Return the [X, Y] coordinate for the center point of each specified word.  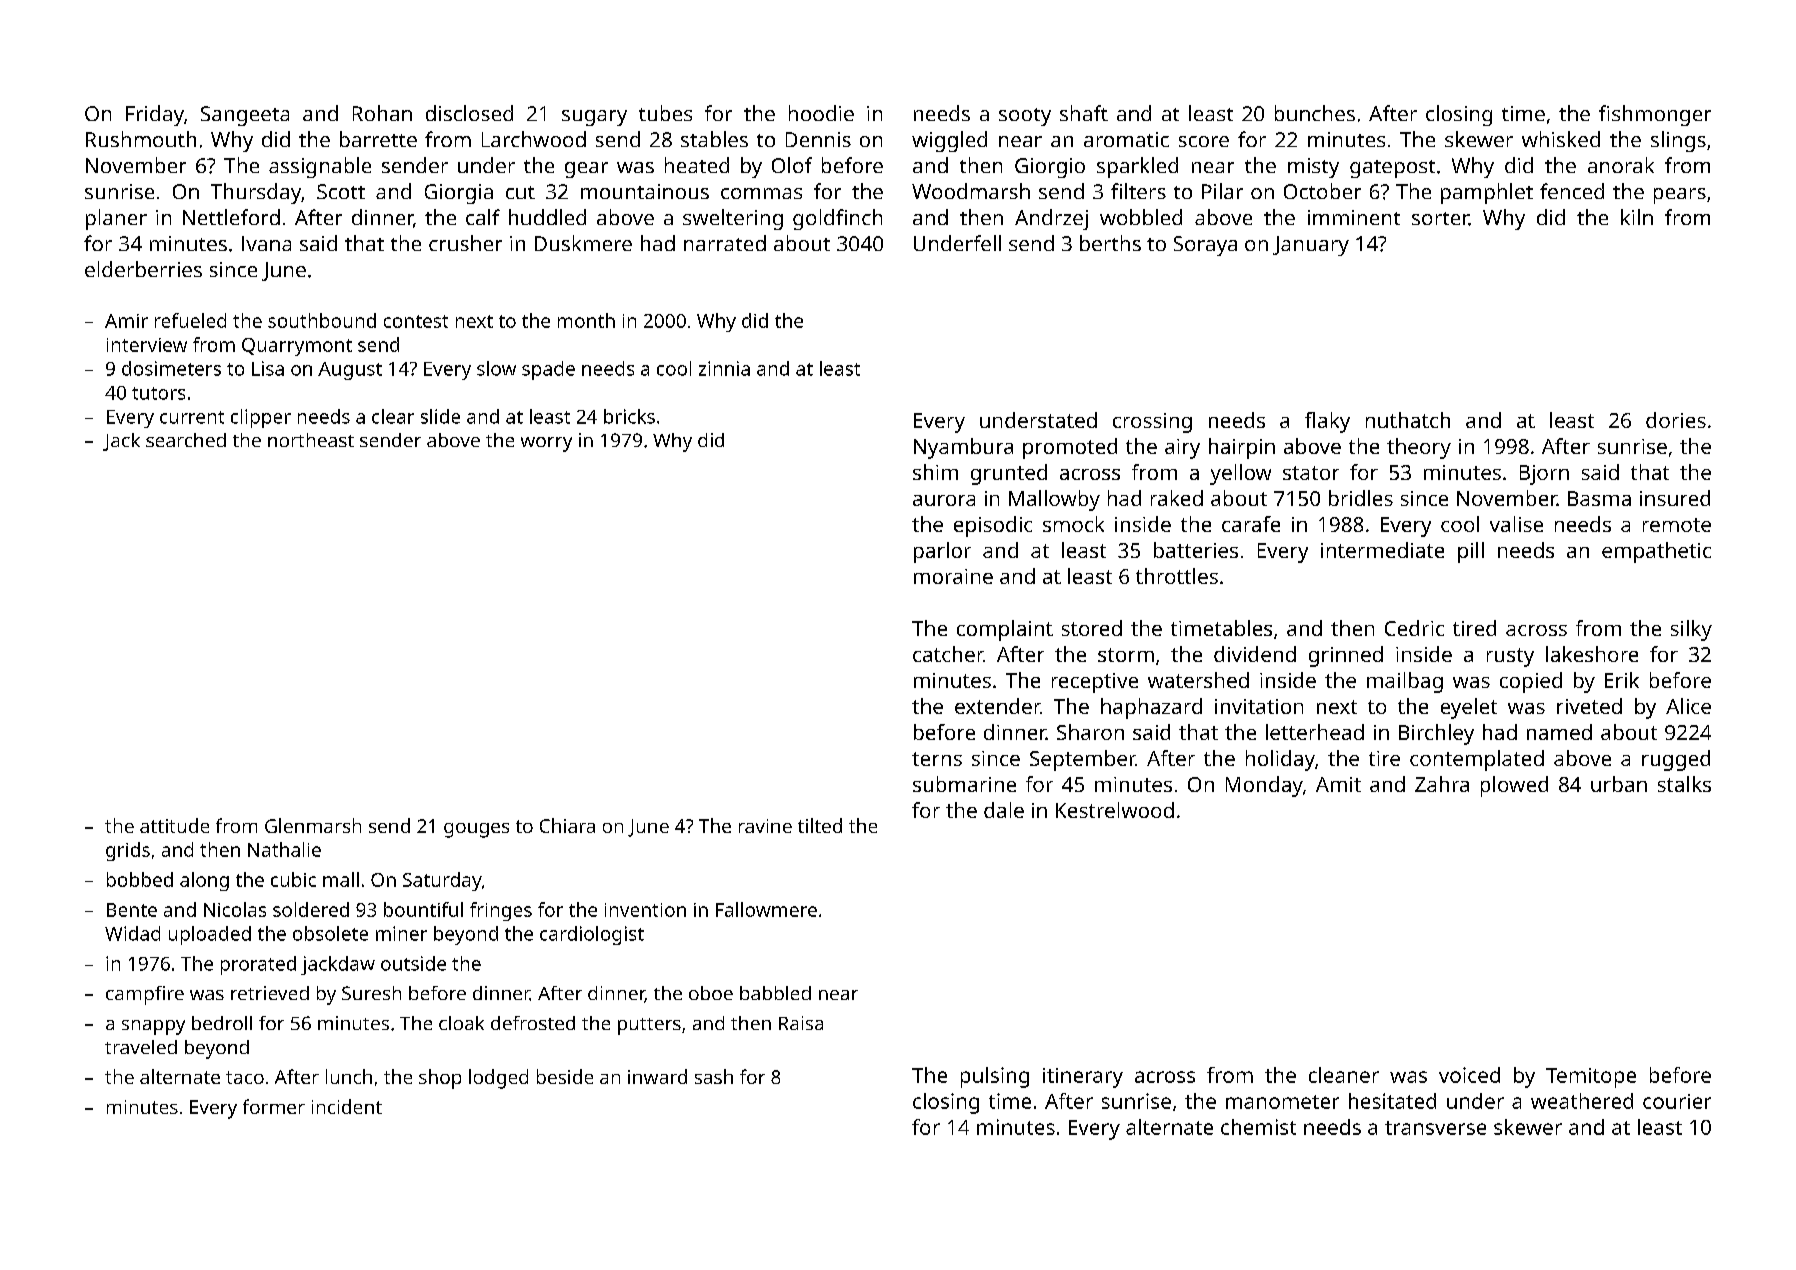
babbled [775, 993]
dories [1676, 420]
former [274, 1106]
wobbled [1141, 217]
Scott [341, 191]
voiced [1469, 1075]
